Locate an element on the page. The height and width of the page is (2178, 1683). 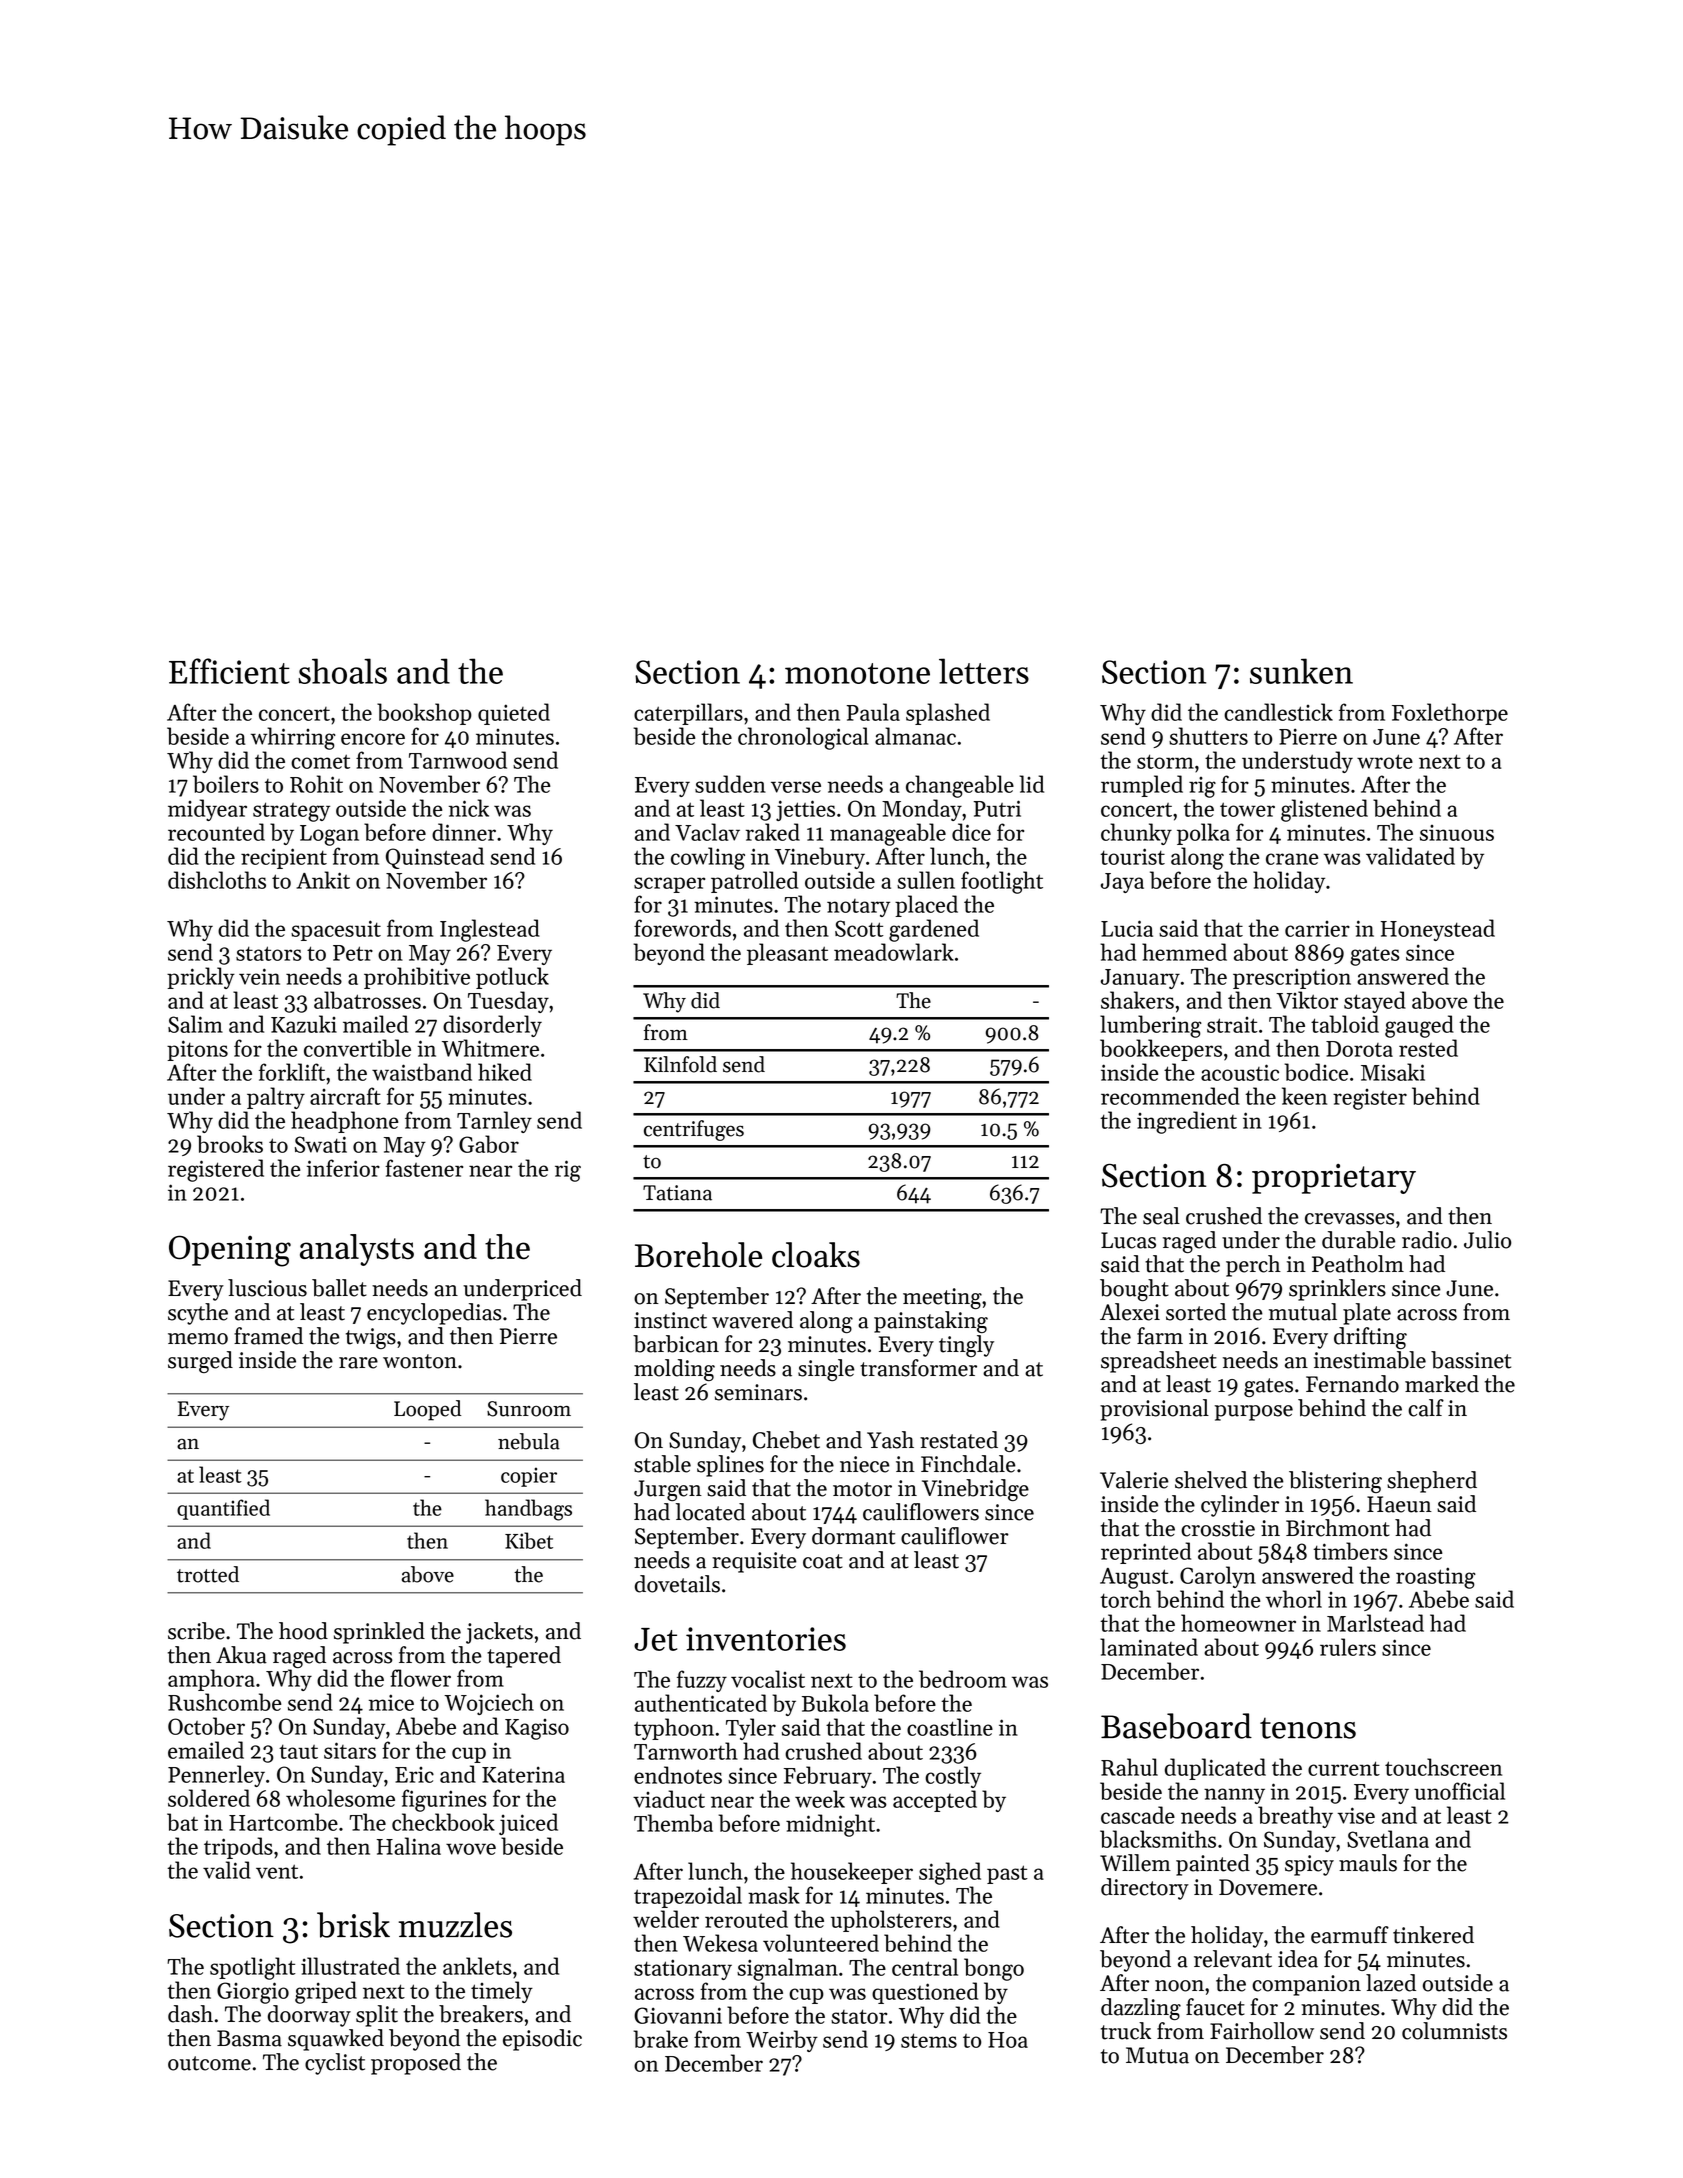
mice is located at coordinates (391, 1702).
